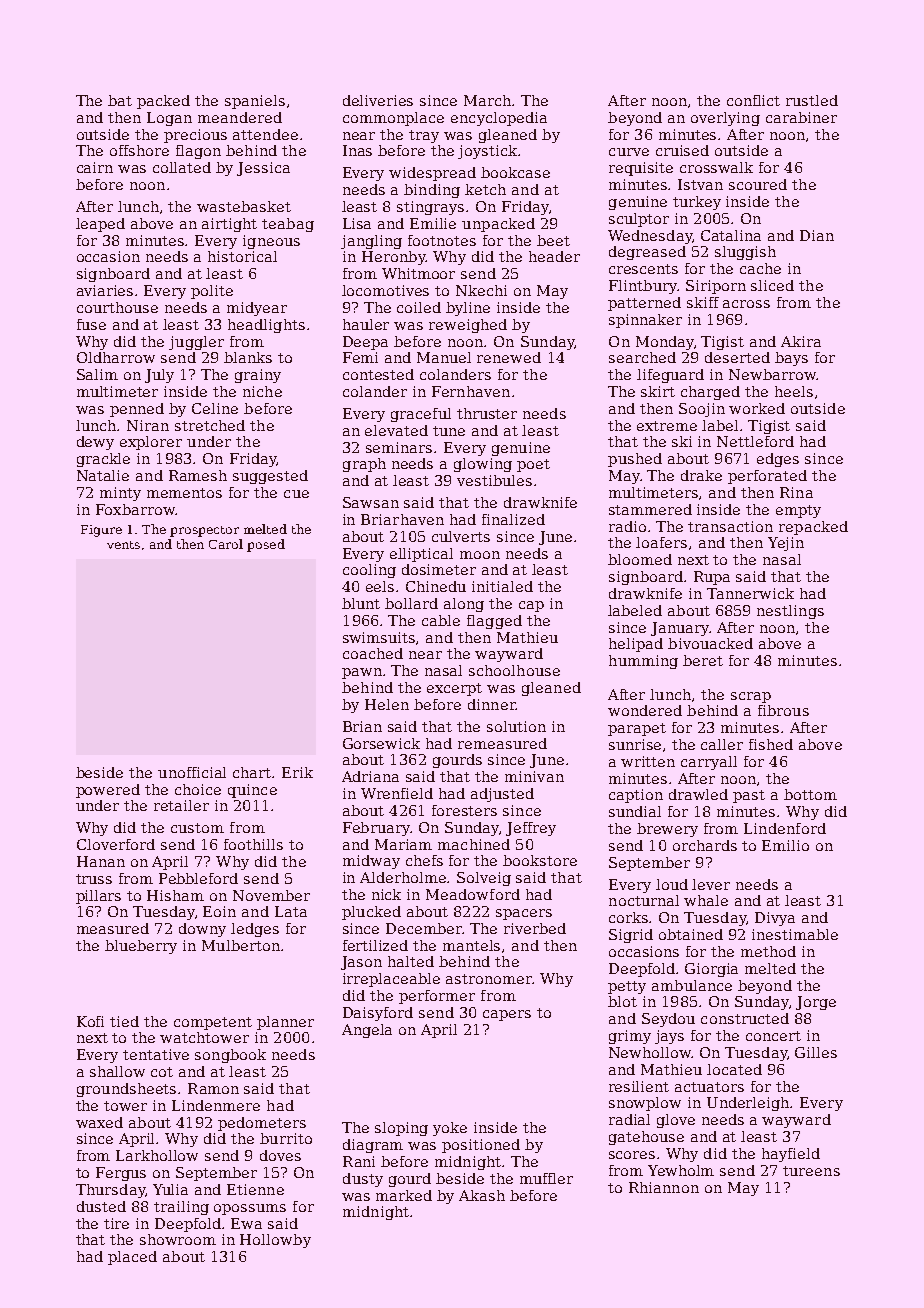 This screenshot has height=1308, width=924. What do you see at coordinates (116, 1223) in the screenshot?
I see `tire` at bounding box center [116, 1223].
